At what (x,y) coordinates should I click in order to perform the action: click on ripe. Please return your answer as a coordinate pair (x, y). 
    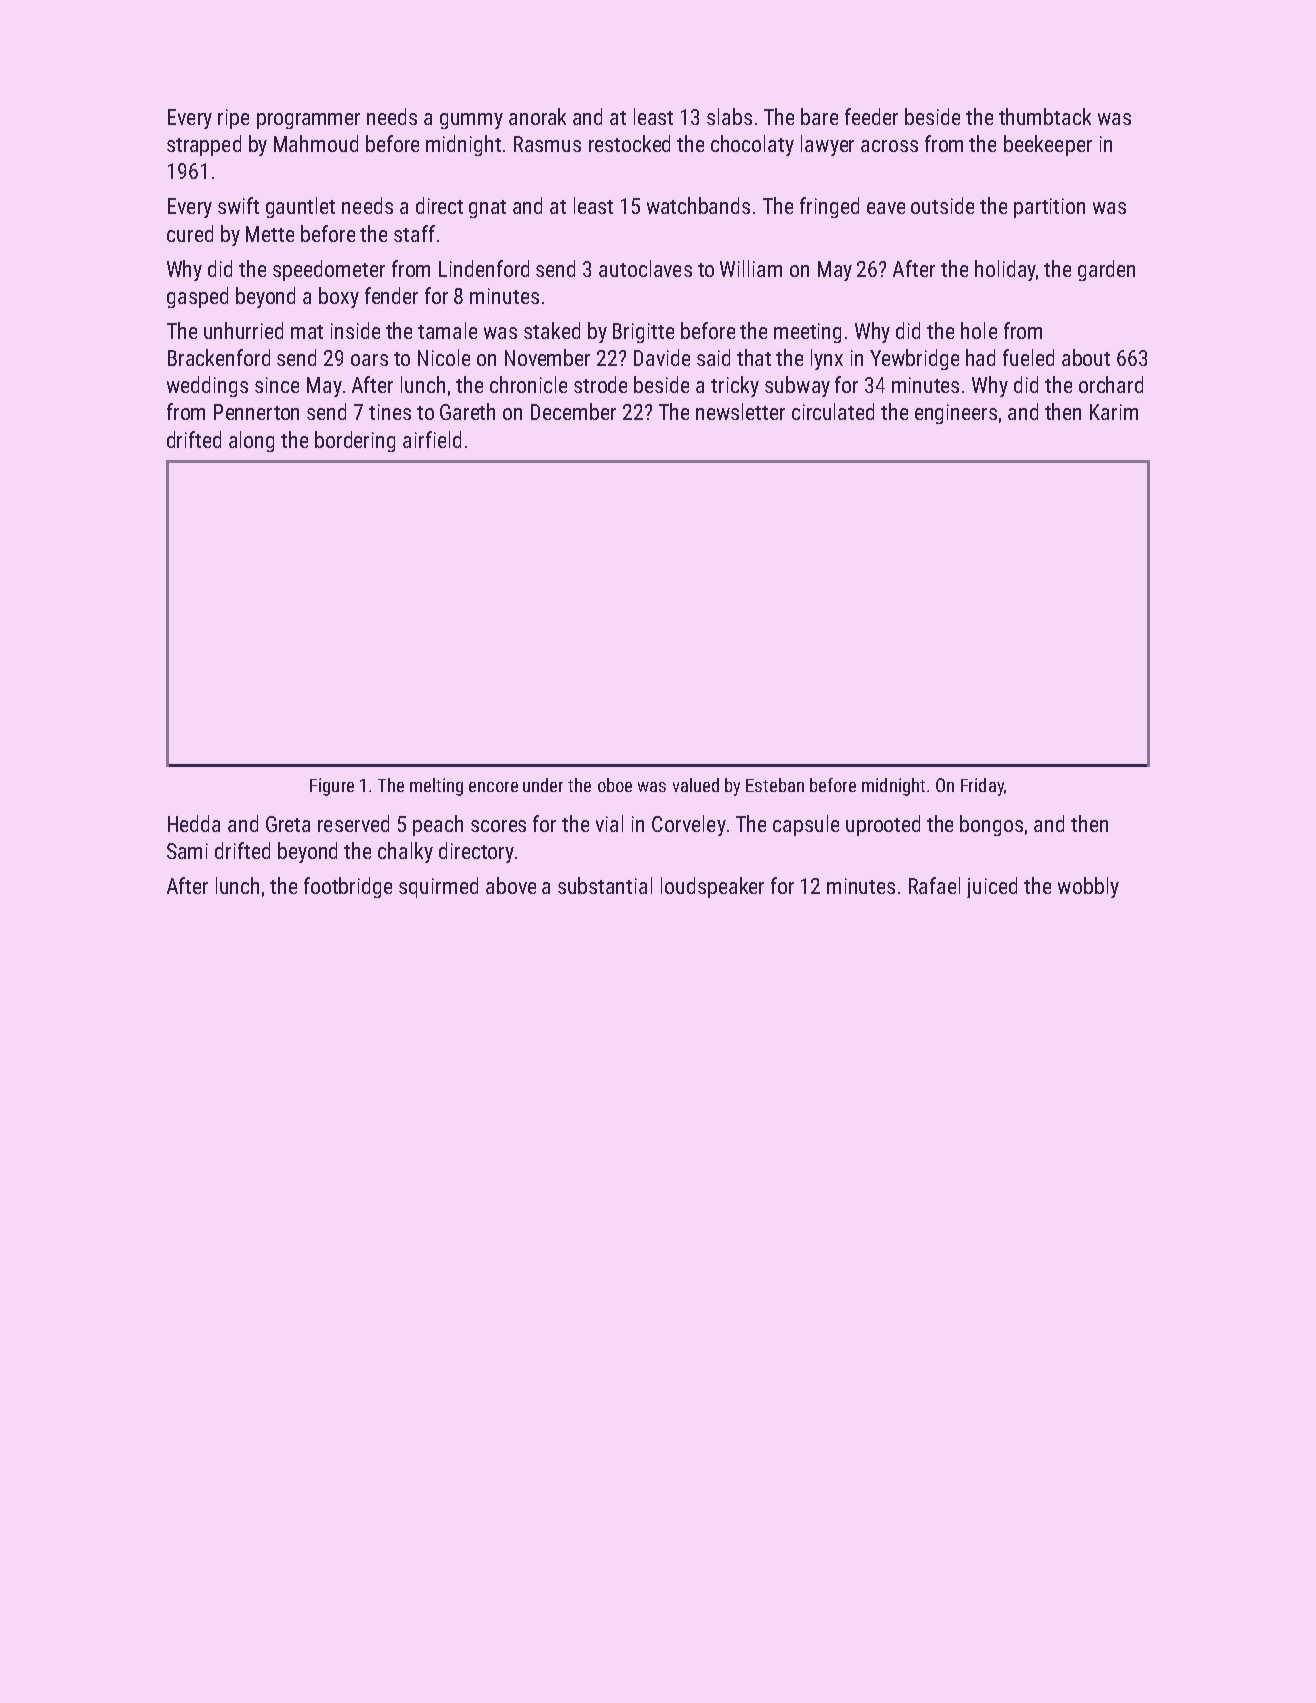
    Looking at the image, I should click on (233, 119).
